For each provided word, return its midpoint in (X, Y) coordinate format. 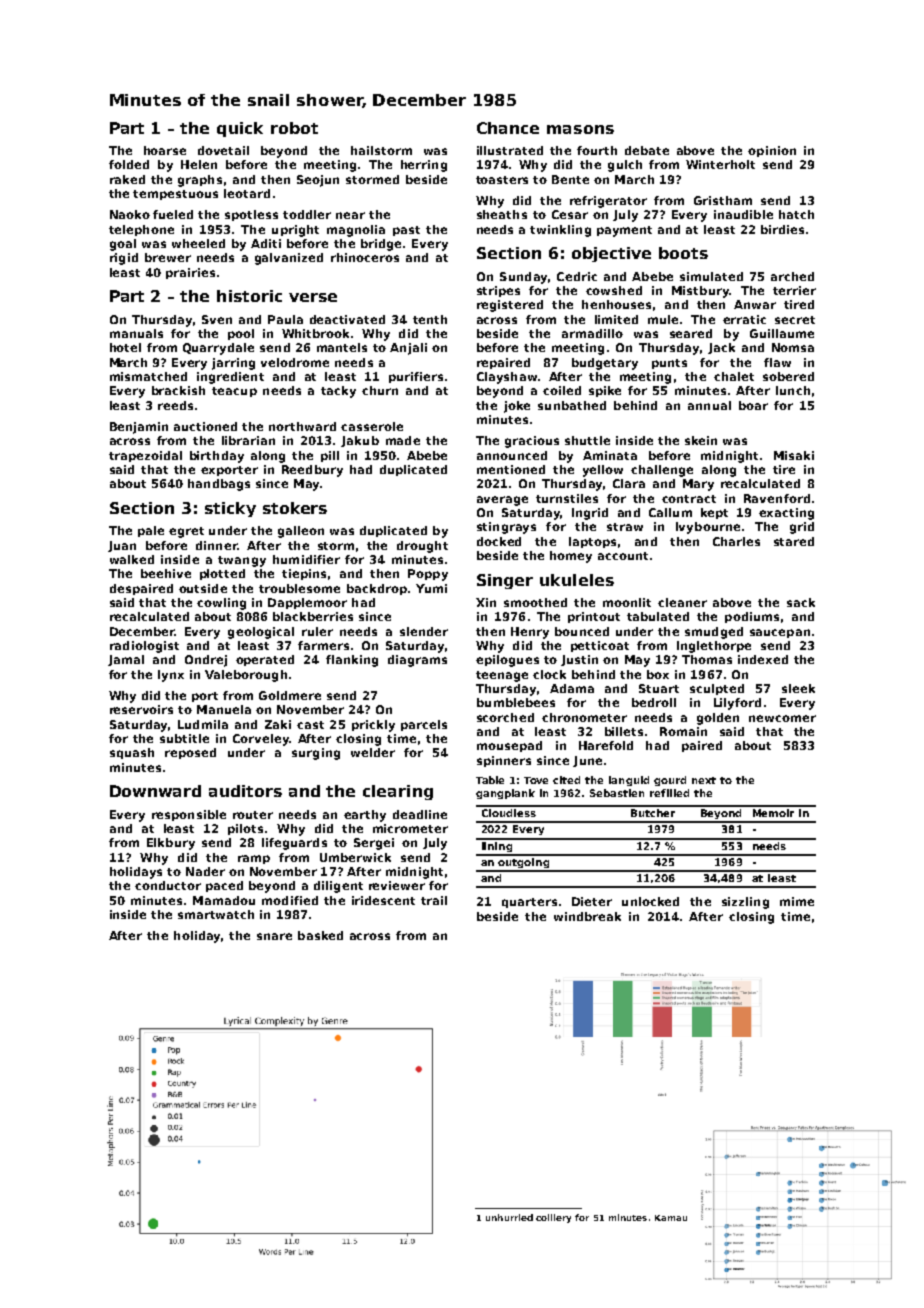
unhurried (509, 1217)
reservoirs (141, 709)
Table (490, 780)
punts (669, 364)
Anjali (408, 349)
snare (274, 936)
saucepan (780, 633)
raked (127, 179)
